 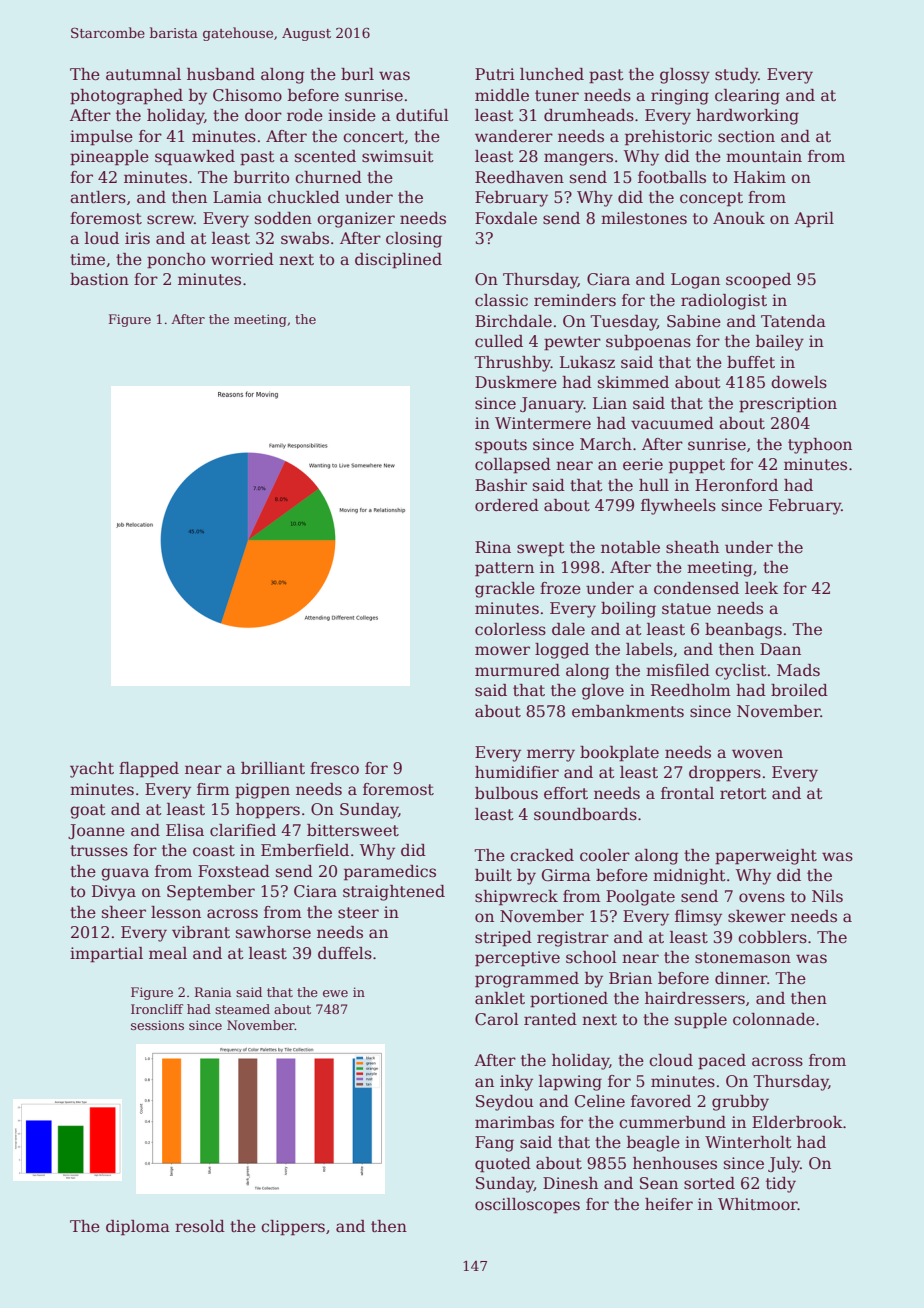 What do you see at coordinates (506, 793) in the page?
I see `bulbous` at bounding box center [506, 793].
